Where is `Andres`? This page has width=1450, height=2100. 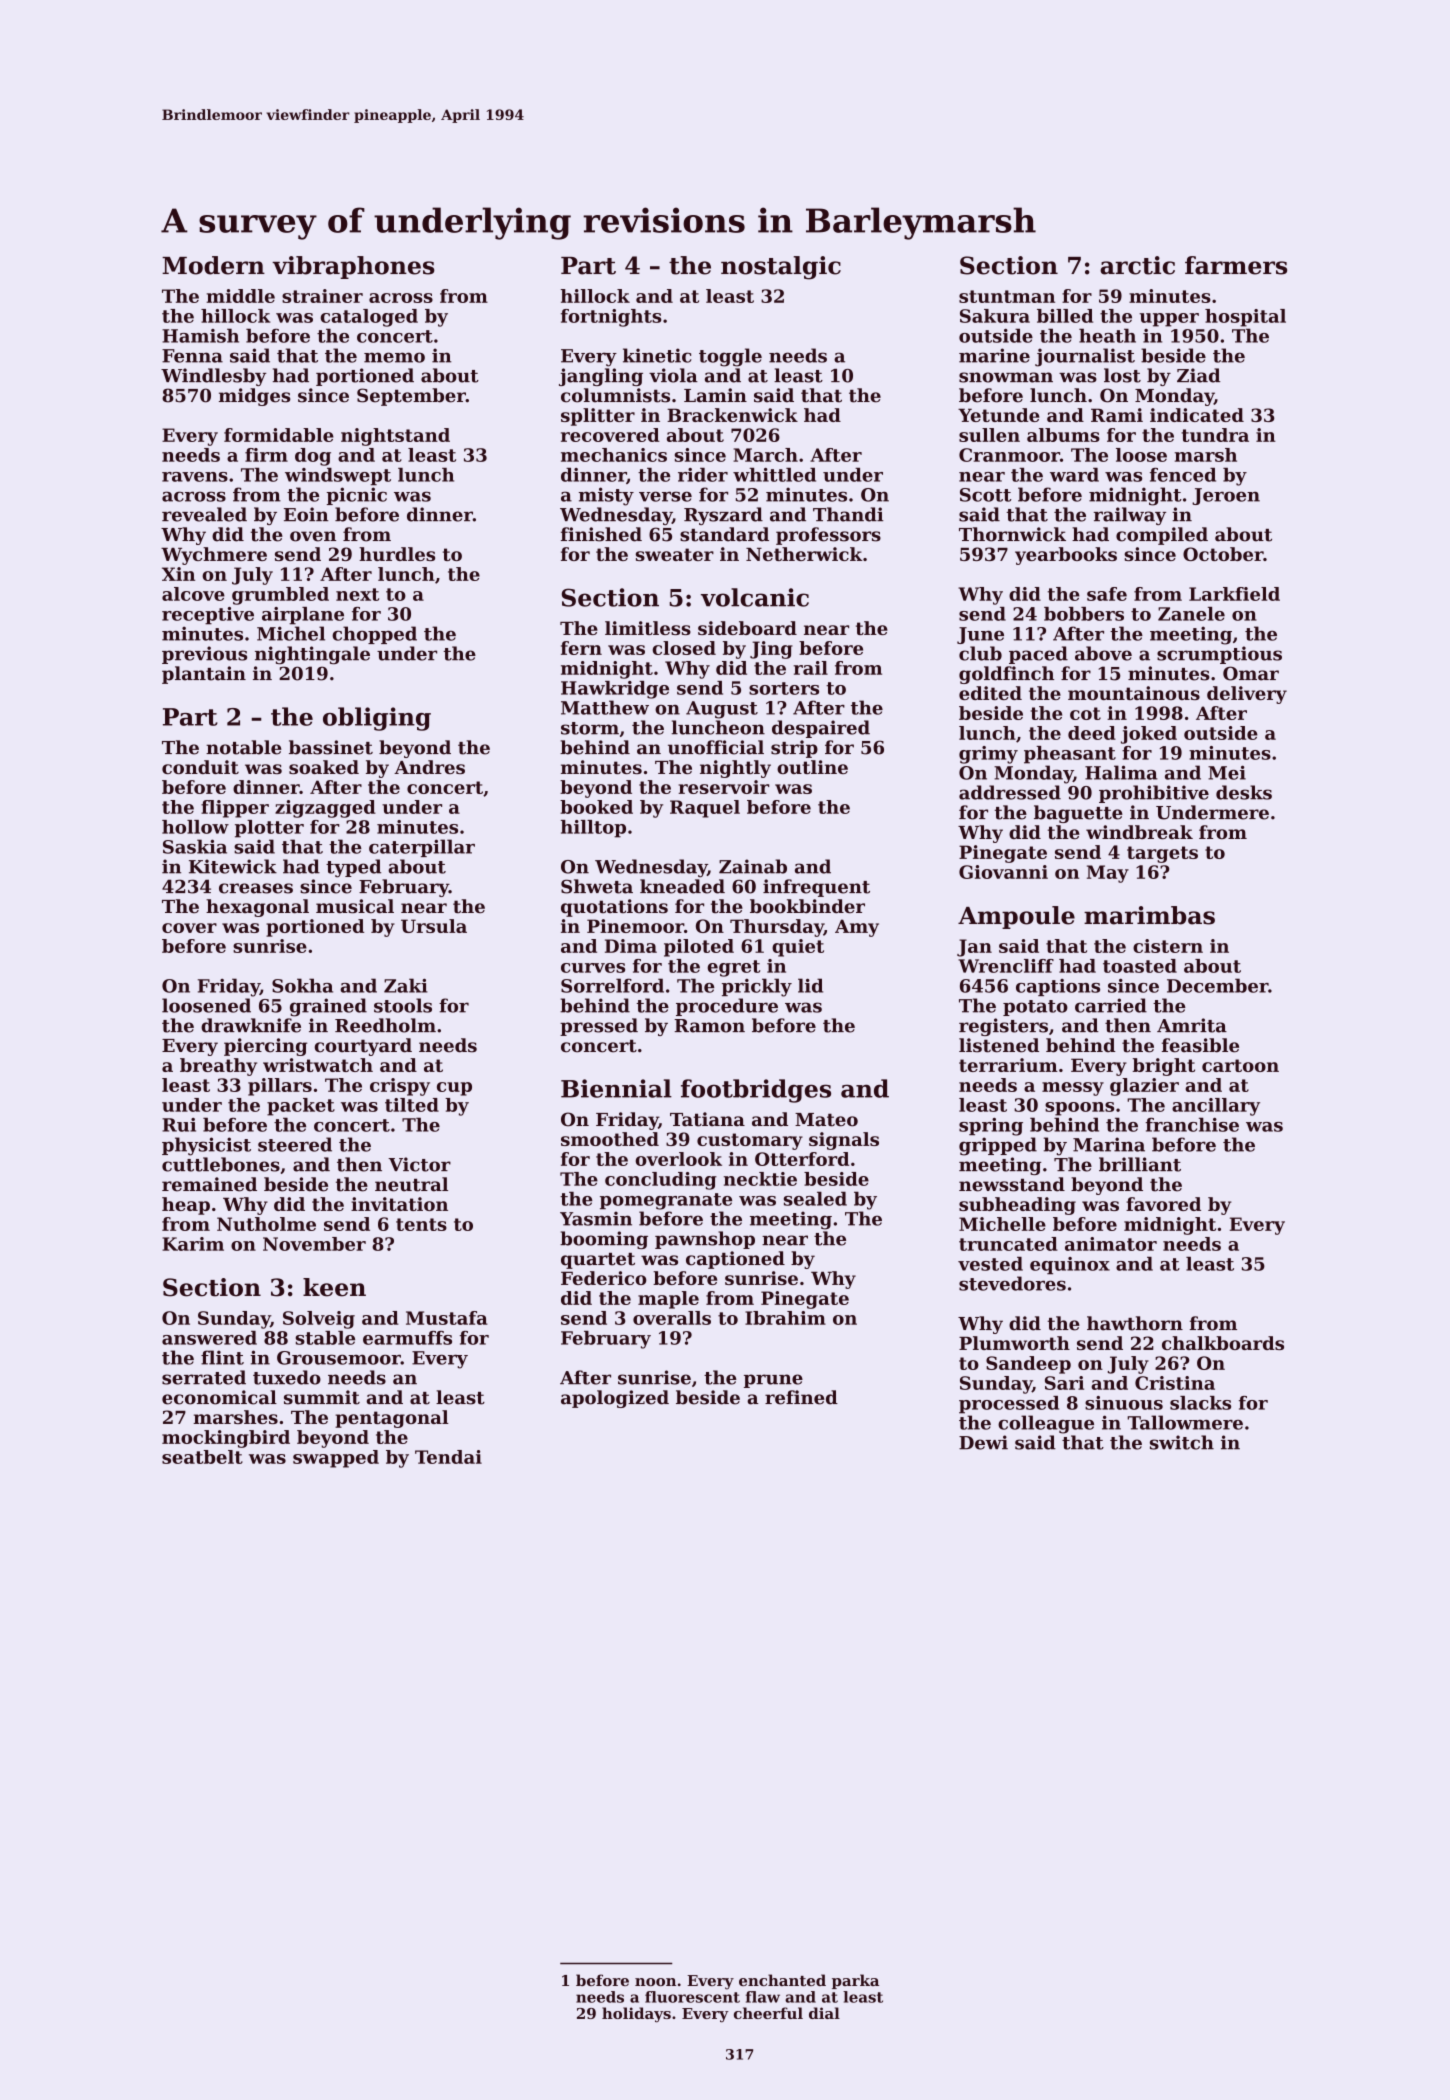
Andres is located at coordinates (429, 767).
